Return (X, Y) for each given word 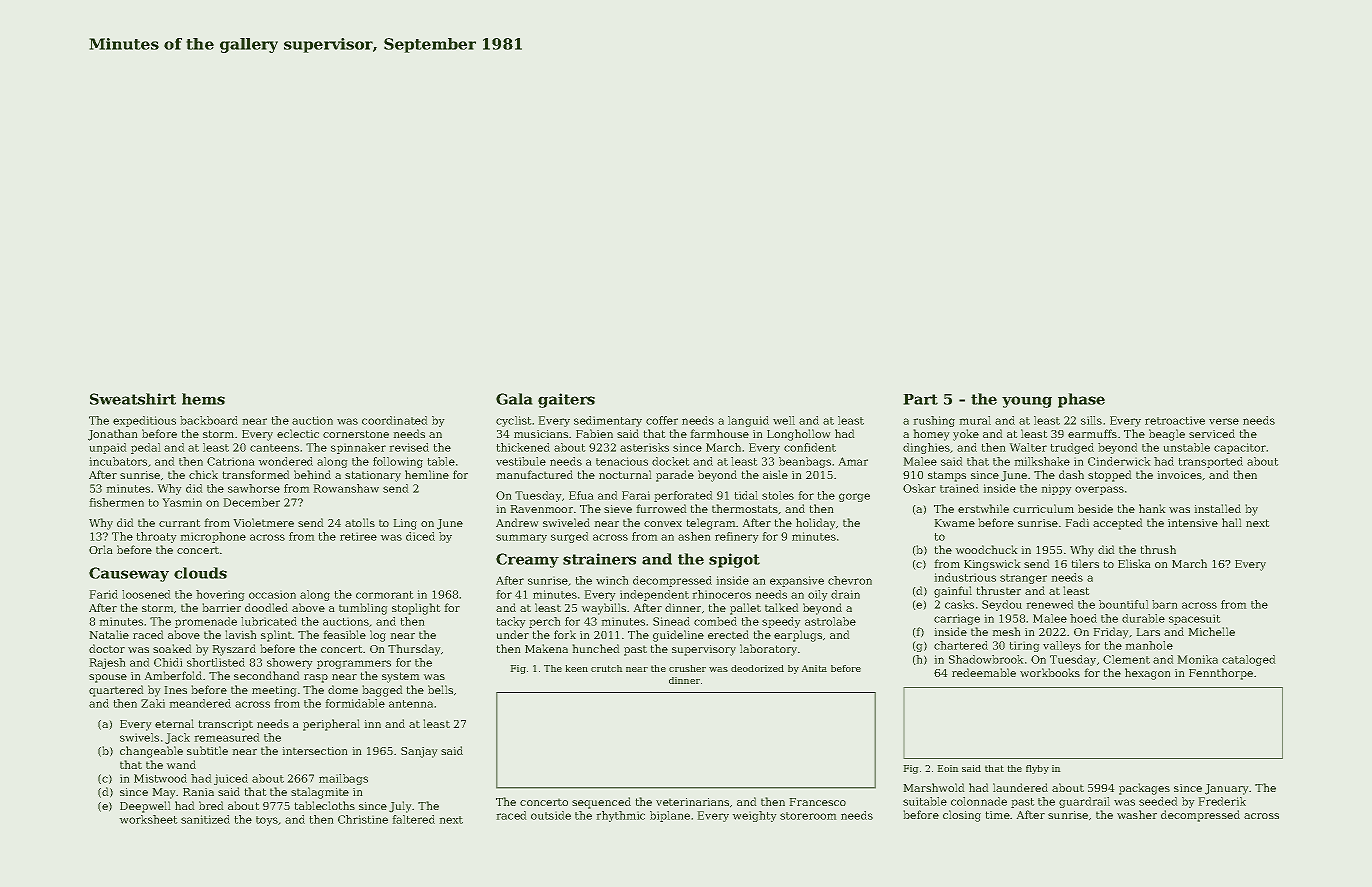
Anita (814, 668)
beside (1095, 508)
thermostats (745, 508)
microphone (213, 537)
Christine (363, 819)
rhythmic (620, 816)
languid (748, 421)
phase (1081, 400)
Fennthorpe (1221, 674)
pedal (146, 448)
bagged (382, 691)
